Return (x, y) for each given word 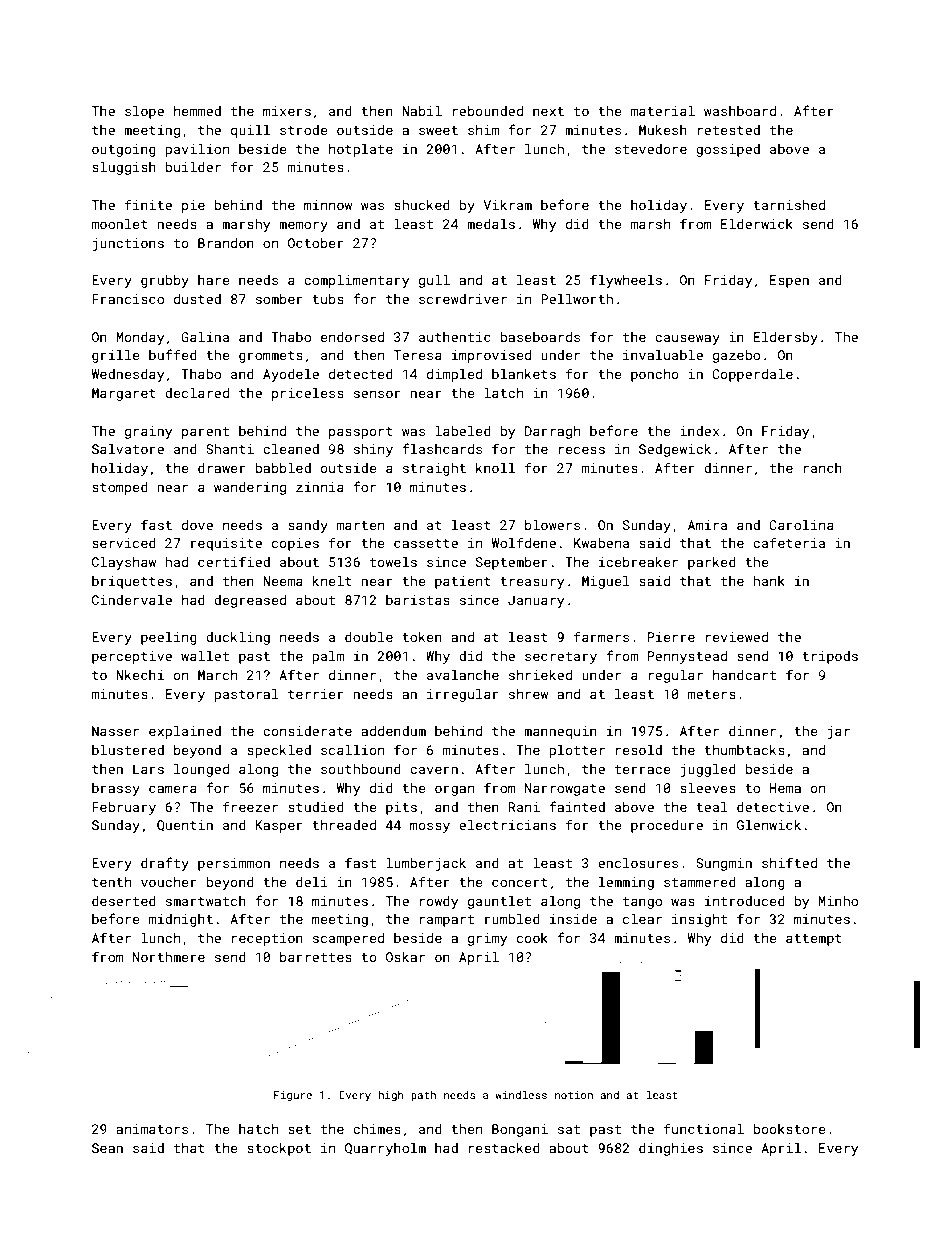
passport (361, 433)
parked (712, 563)
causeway (687, 339)
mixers (287, 111)
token (422, 637)
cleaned (291, 449)
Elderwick (757, 224)
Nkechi (140, 675)
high (391, 1096)
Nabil (422, 111)
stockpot (279, 1149)
